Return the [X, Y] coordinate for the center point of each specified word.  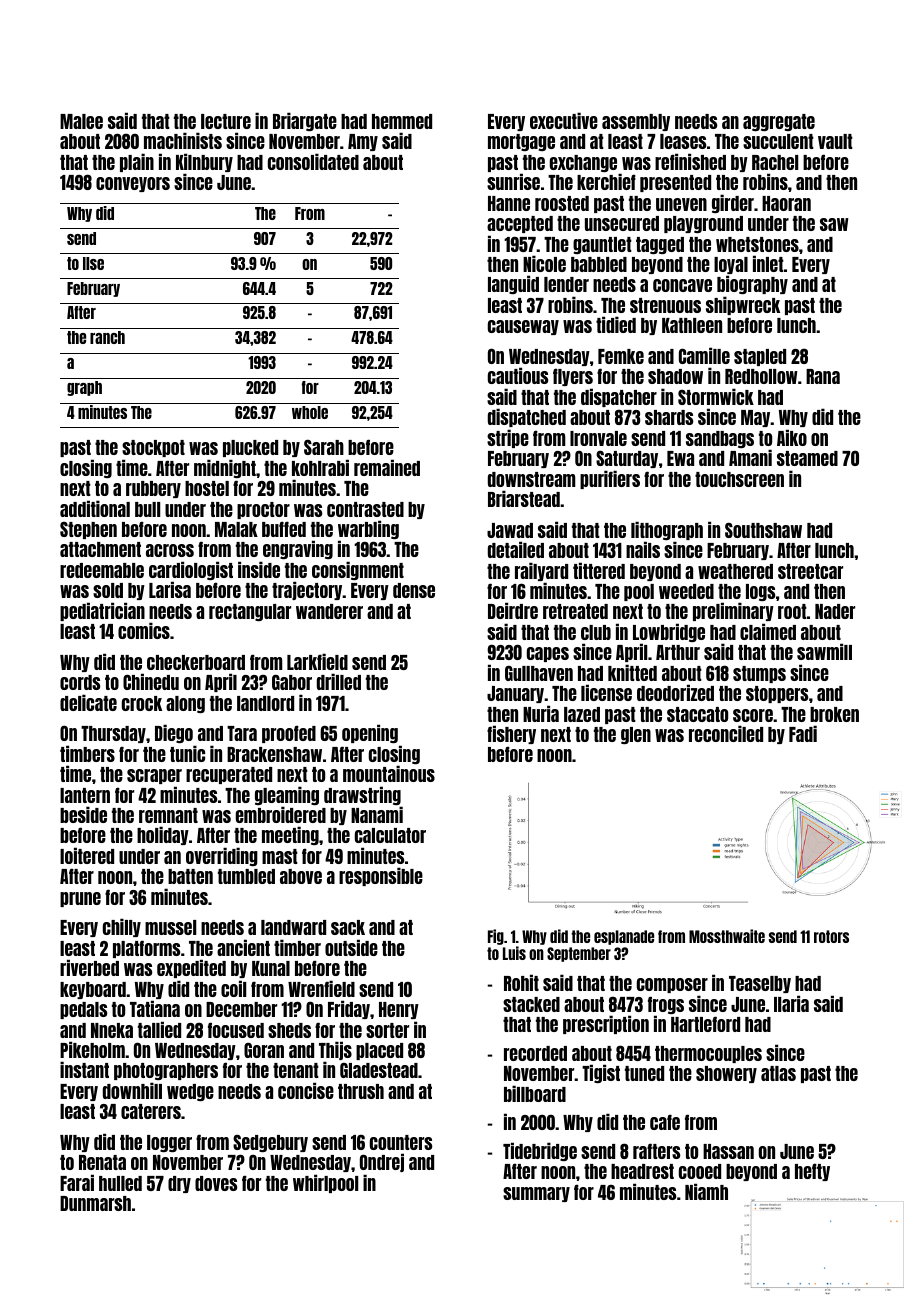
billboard [535, 1093]
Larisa [170, 589]
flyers [573, 377]
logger [169, 1143]
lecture [226, 121]
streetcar [810, 571]
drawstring [362, 795]
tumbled [246, 876]
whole [310, 412]
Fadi [803, 733]
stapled [760, 357]
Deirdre [513, 610]
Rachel [775, 162]
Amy [363, 142]
